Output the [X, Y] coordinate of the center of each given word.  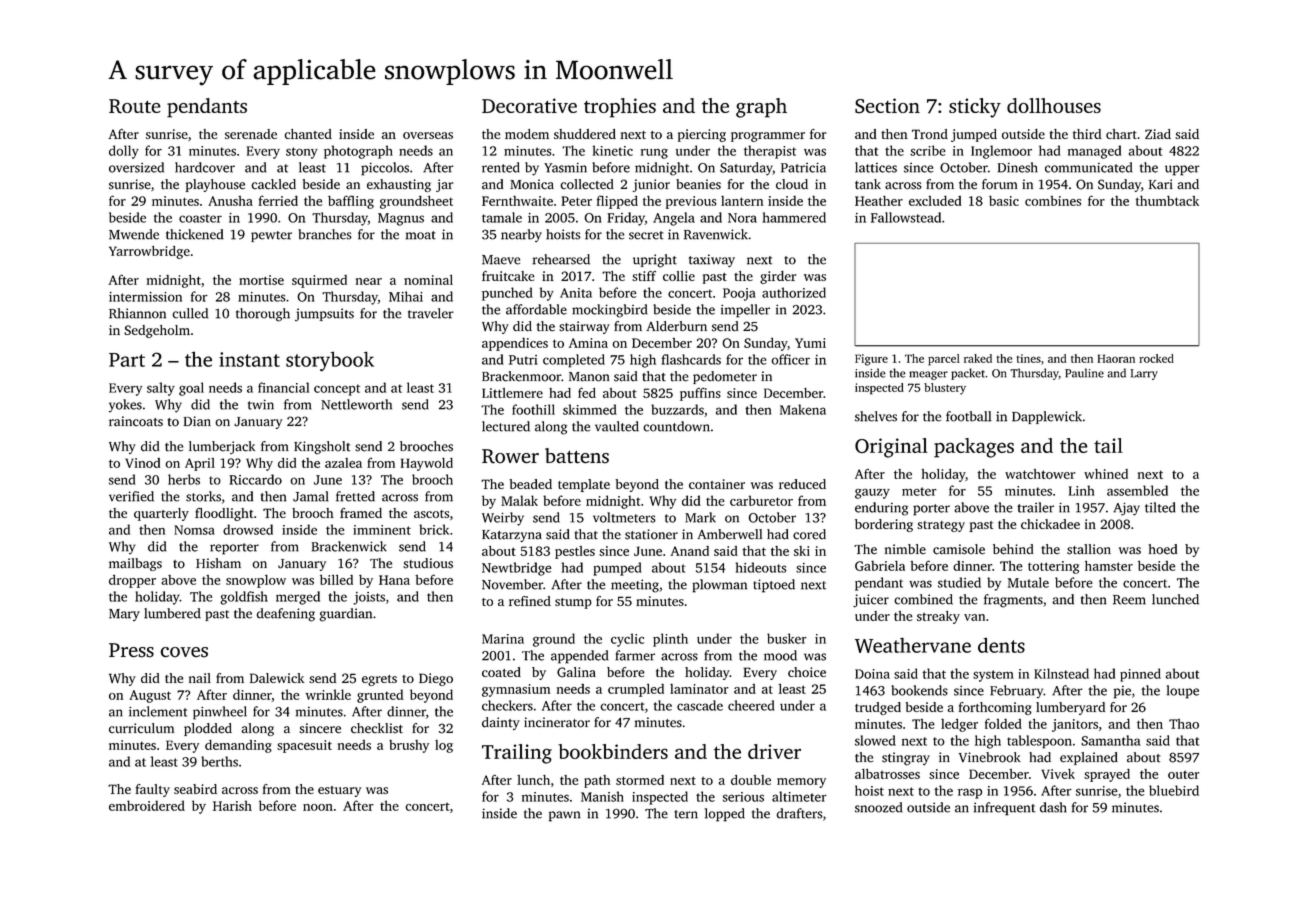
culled [191, 313]
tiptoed [774, 586]
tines [1029, 358]
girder [778, 277]
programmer [768, 137]
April [200, 464]
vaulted [617, 426]
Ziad [1158, 134]
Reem [1129, 600]
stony [302, 153]
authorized [794, 292]
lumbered [172, 613]
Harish [232, 805]
